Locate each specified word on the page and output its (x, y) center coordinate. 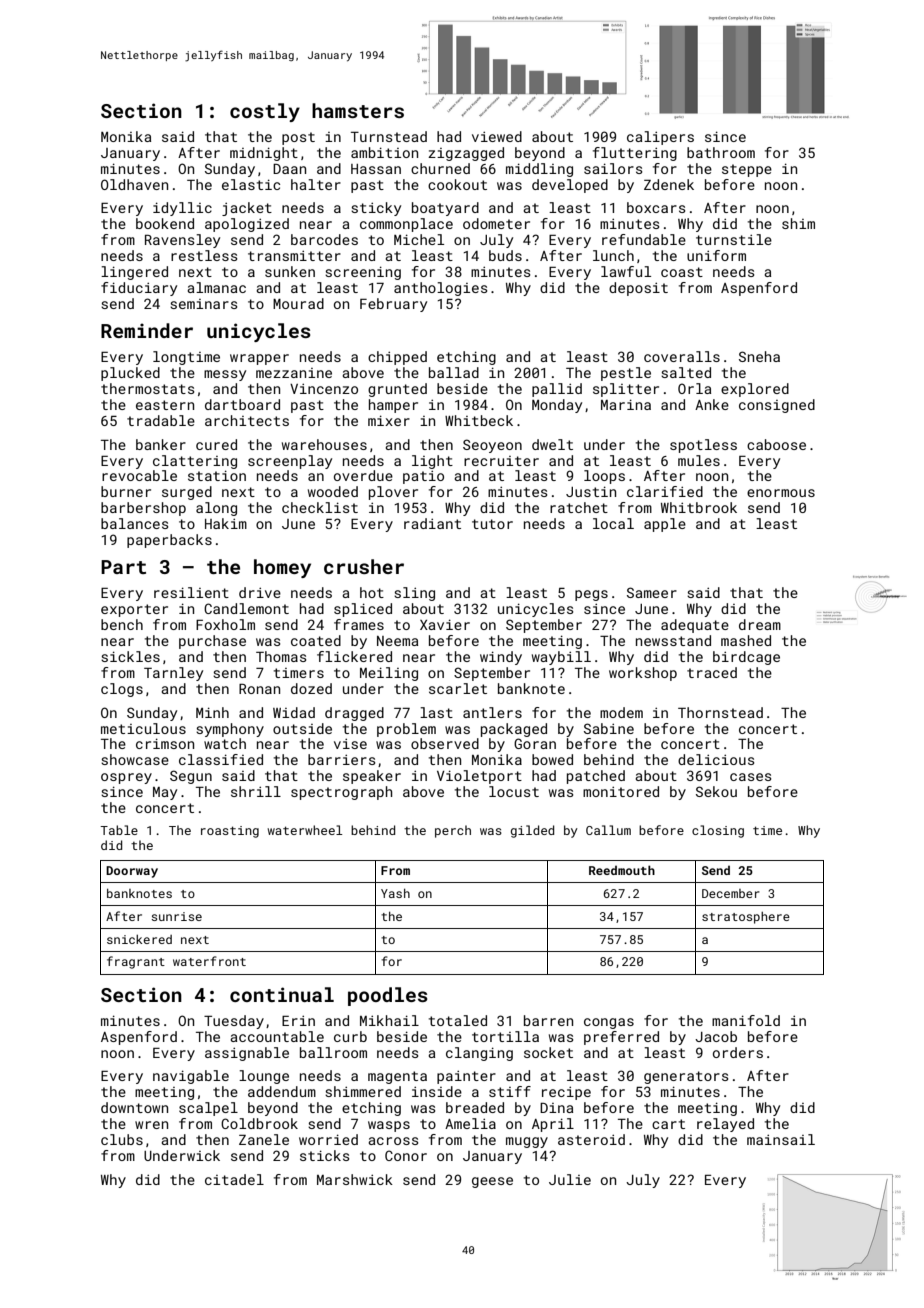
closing (718, 831)
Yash (395, 893)
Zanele (264, 1139)
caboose (776, 444)
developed (570, 186)
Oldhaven (134, 184)
